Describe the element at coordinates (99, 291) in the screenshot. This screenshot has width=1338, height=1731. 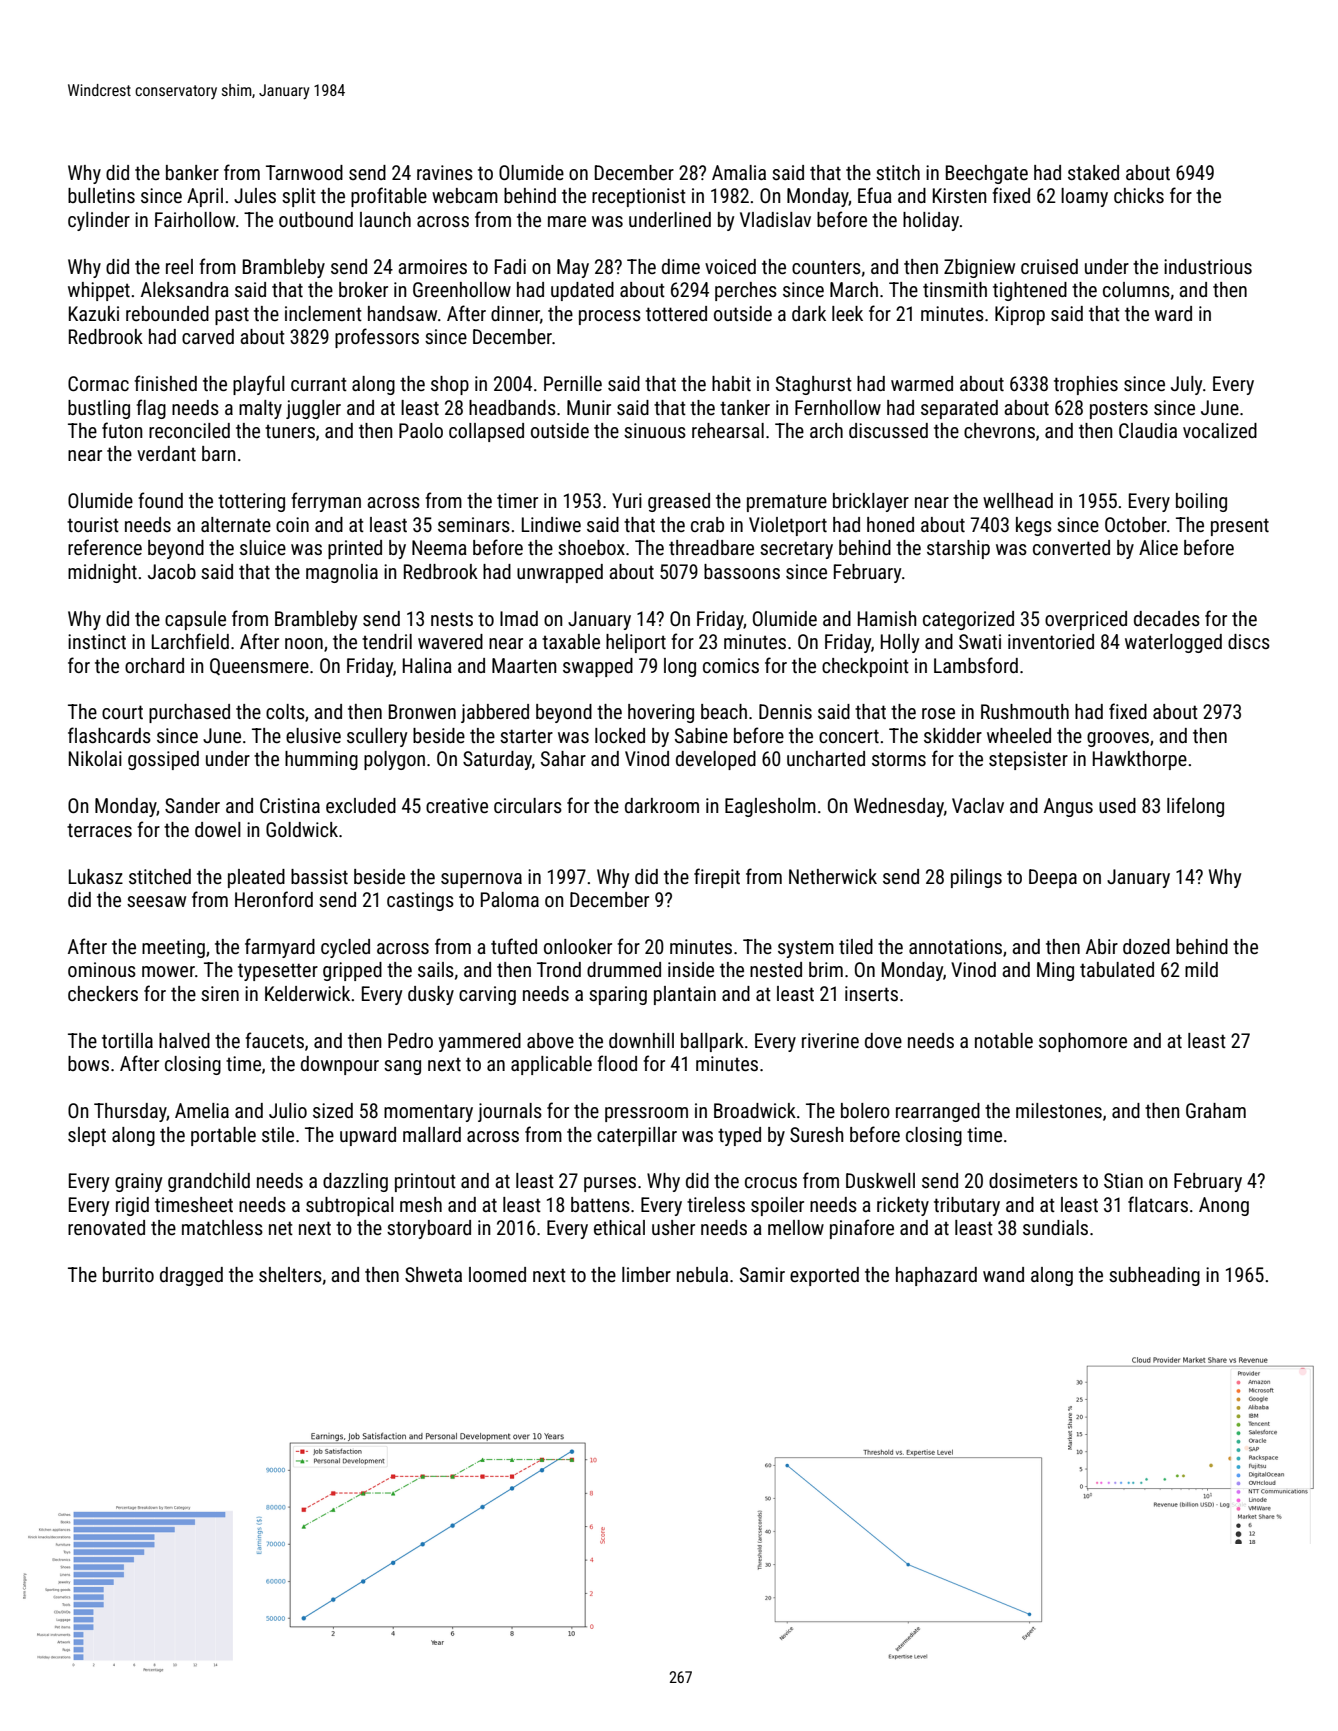
I see `whippet` at that location.
